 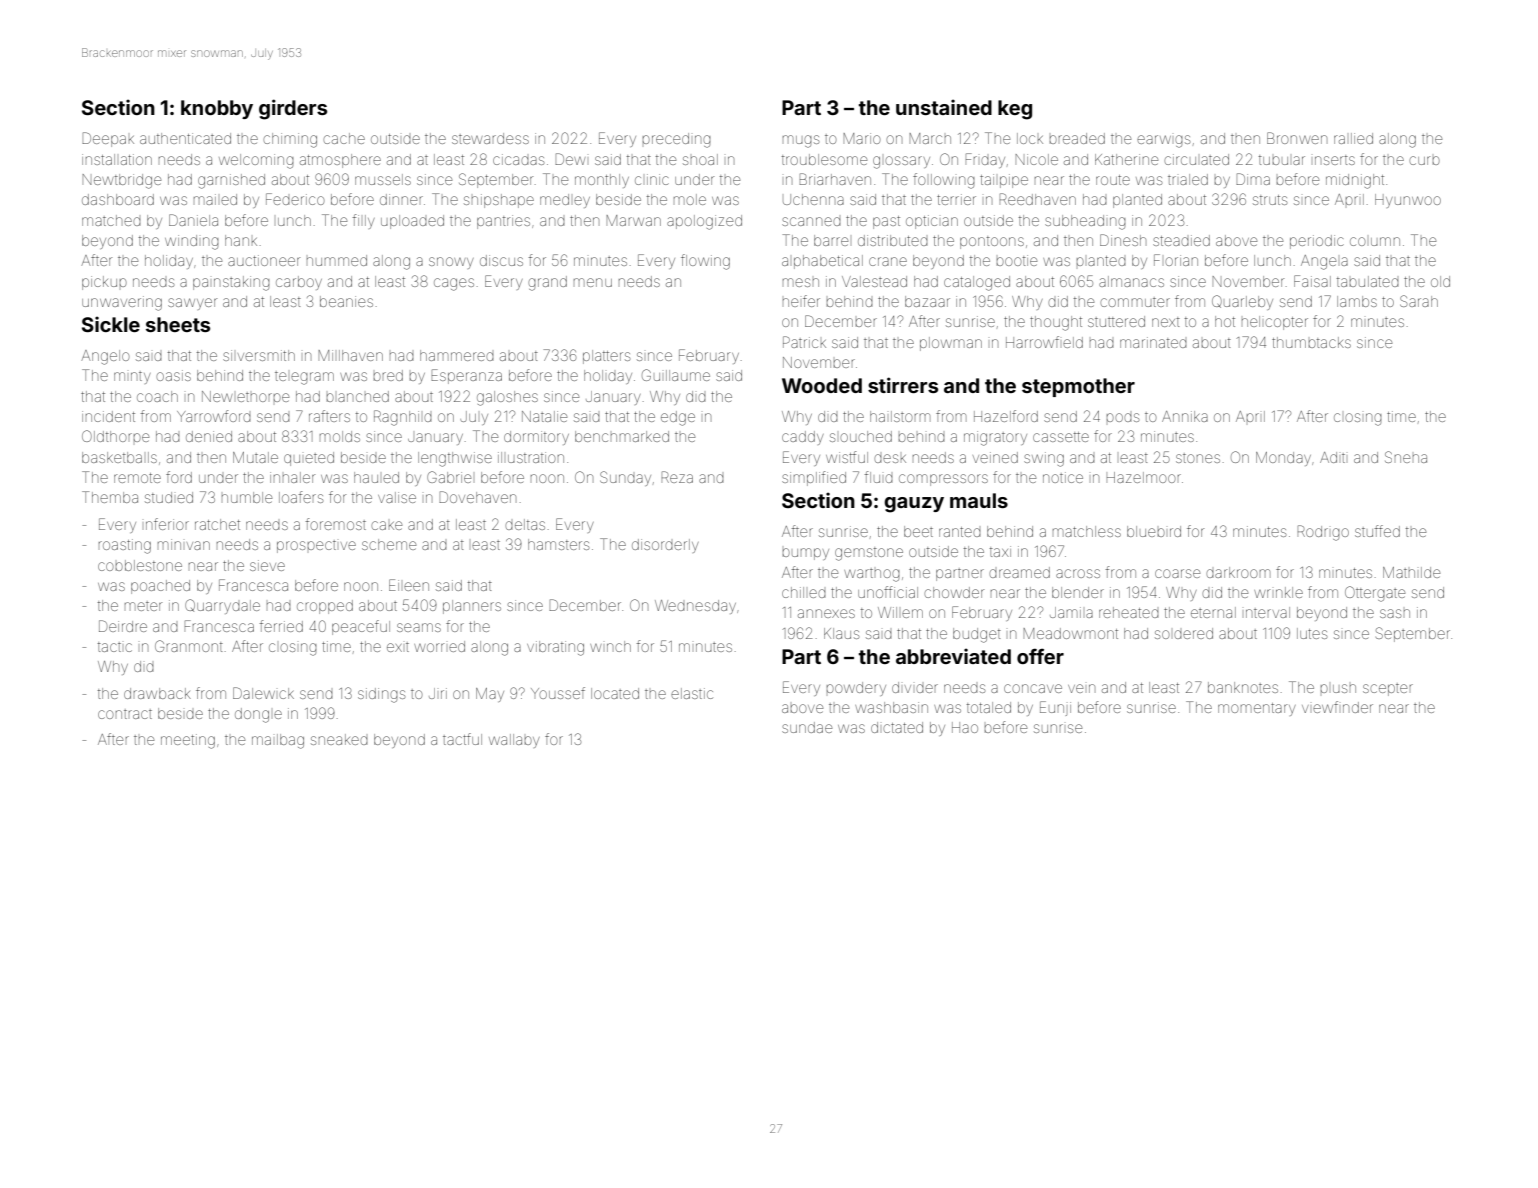 What do you see at coordinates (403, 418) in the screenshot?
I see `Ragnhild` at bounding box center [403, 418].
